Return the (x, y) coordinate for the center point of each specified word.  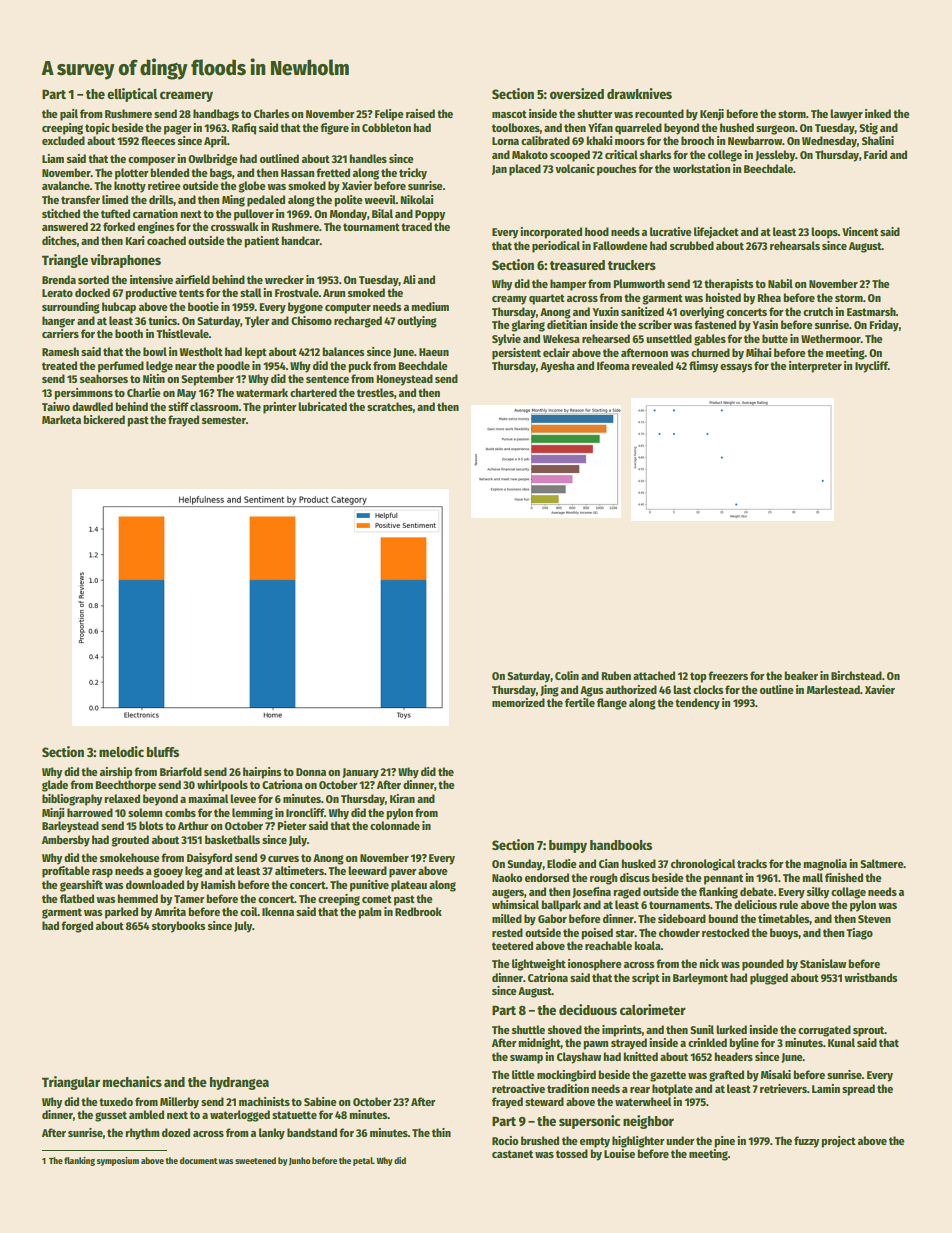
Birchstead (856, 675)
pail (69, 115)
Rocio (505, 1140)
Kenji (712, 115)
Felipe (389, 115)
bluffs (163, 752)
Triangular (71, 1083)
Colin (567, 675)
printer (280, 408)
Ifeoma (613, 365)
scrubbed (692, 245)
